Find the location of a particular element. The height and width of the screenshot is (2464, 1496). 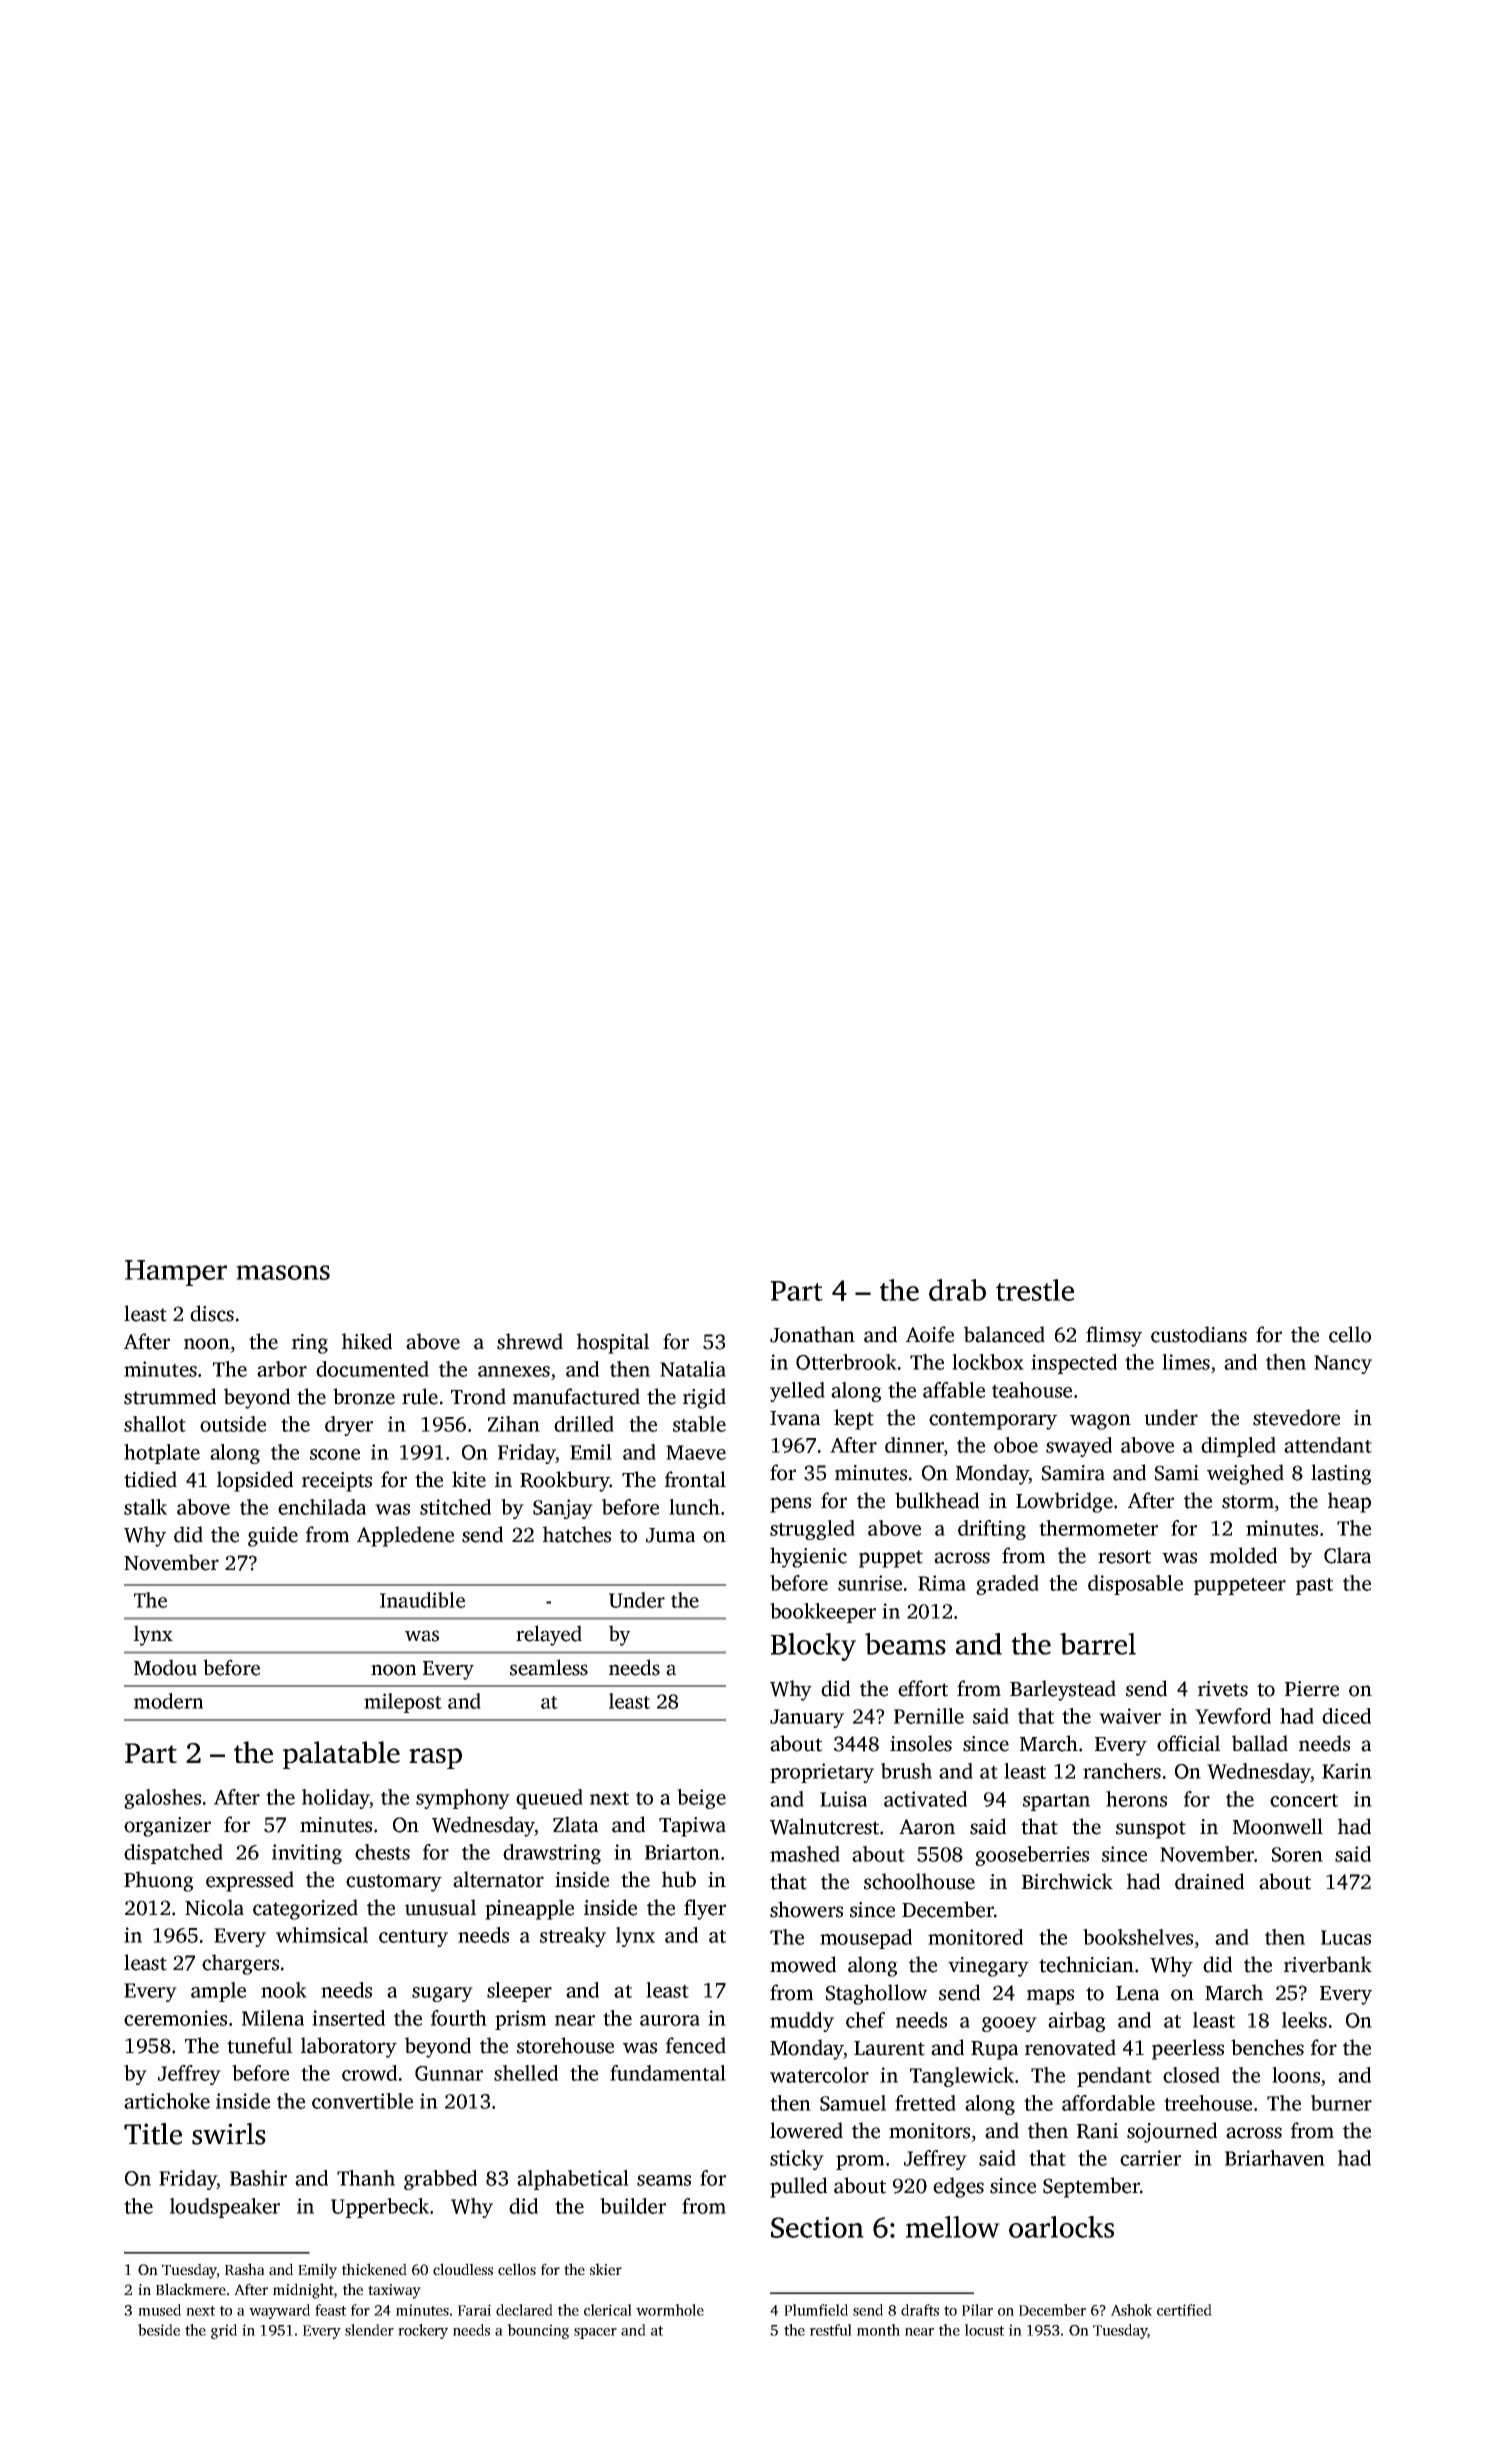

Lowbridge is located at coordinates (1064, 1502).
